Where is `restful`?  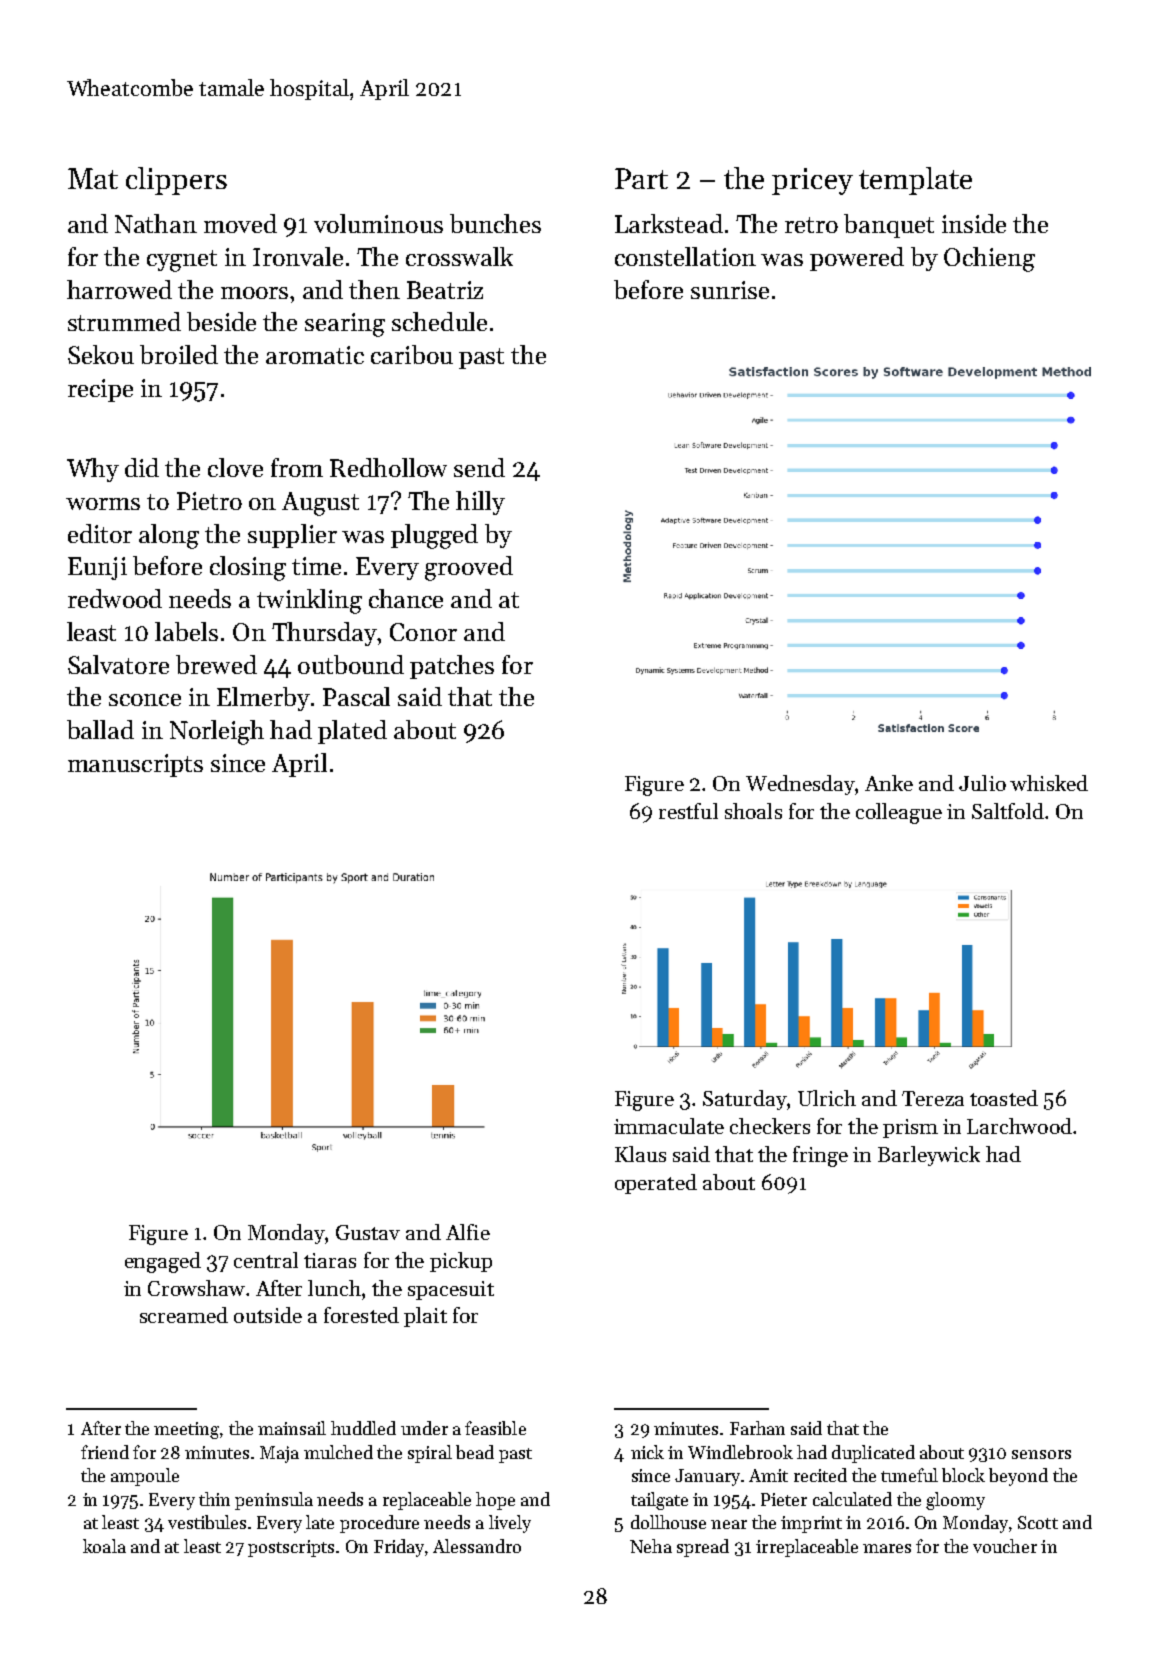 restful is located at coordinates (688, 811).
